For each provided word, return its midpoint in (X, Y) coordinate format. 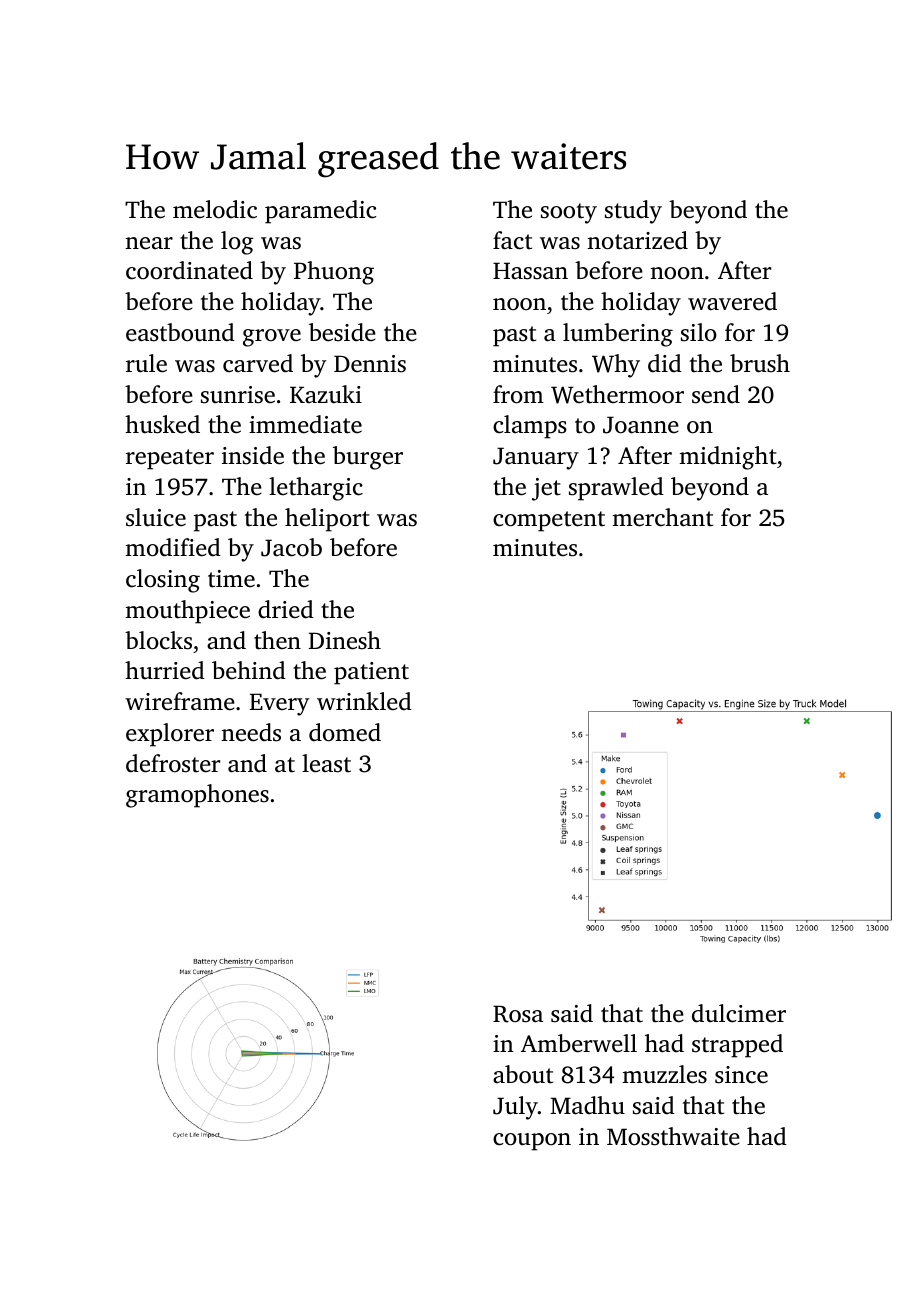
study (633, 212)
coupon (532, 1142)
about (523, 1074)
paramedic (320, 212)
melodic (215, 209)
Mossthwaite (673, 1136)
